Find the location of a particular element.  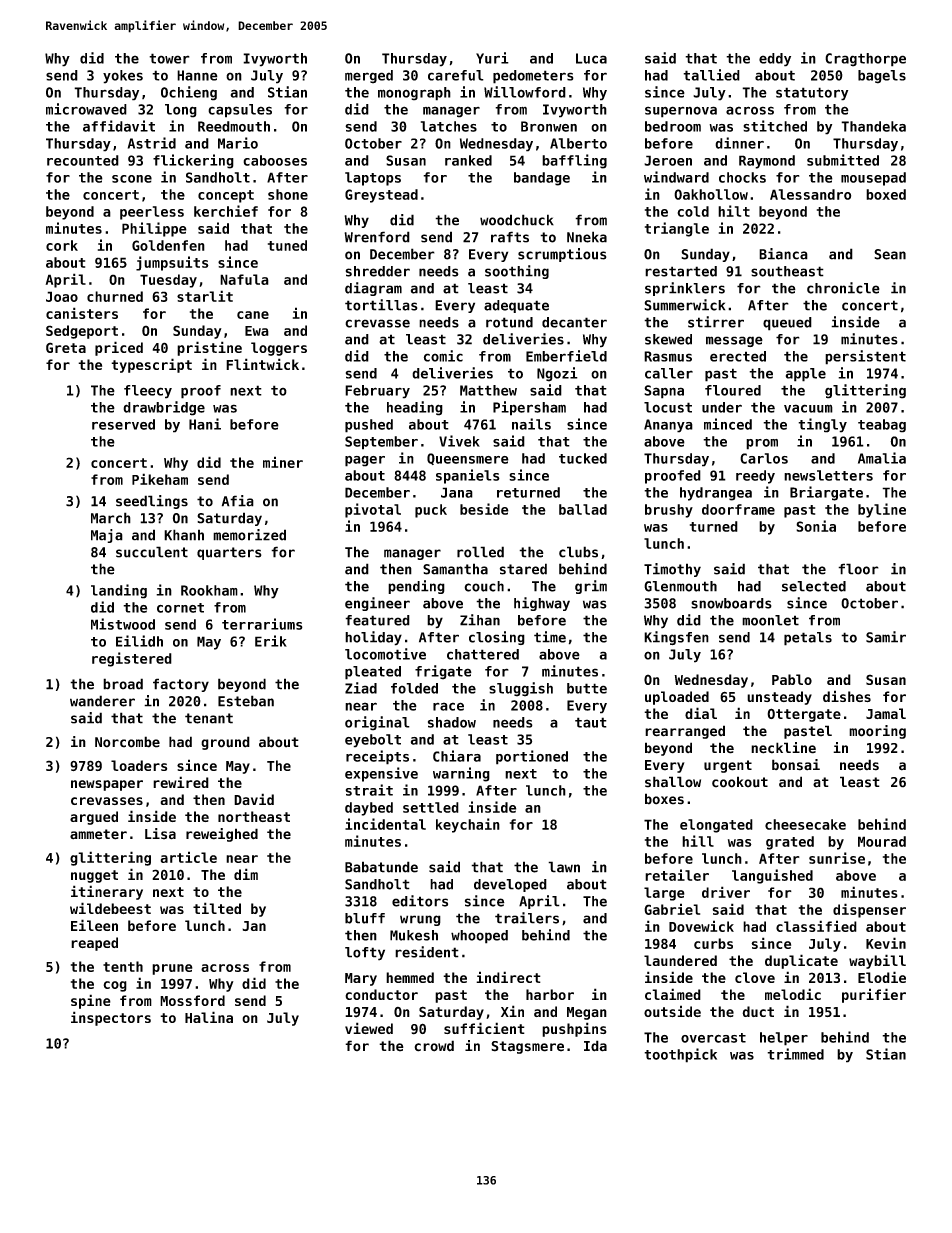

laptops is located at coordinates (373, 179).
